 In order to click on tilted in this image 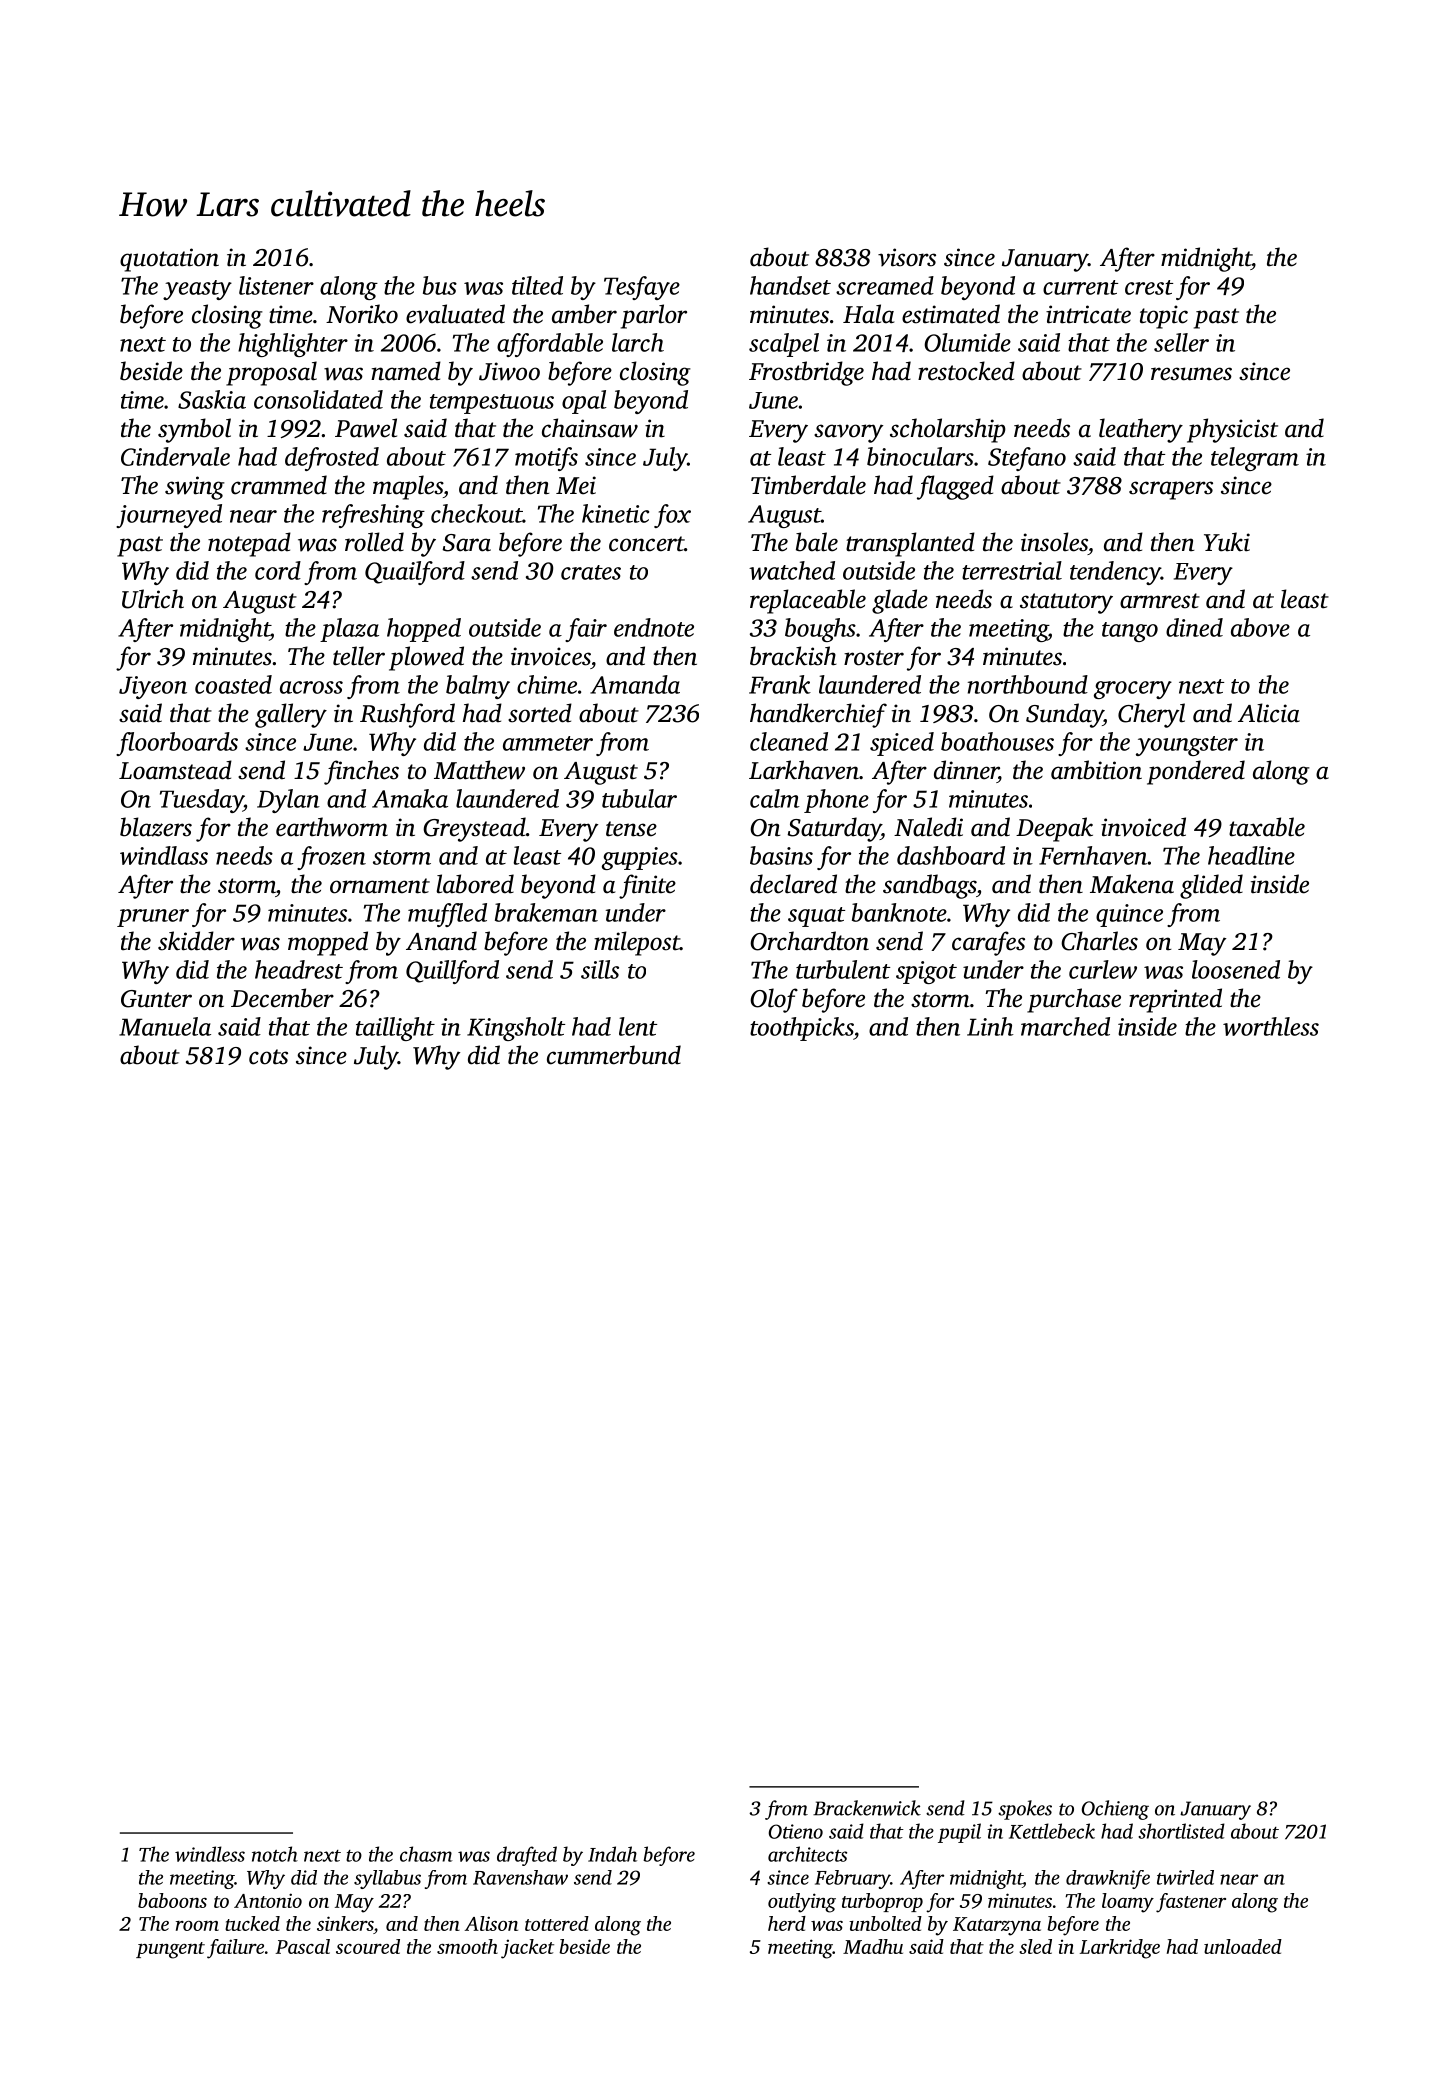, I will do `click(537, 285)`.
